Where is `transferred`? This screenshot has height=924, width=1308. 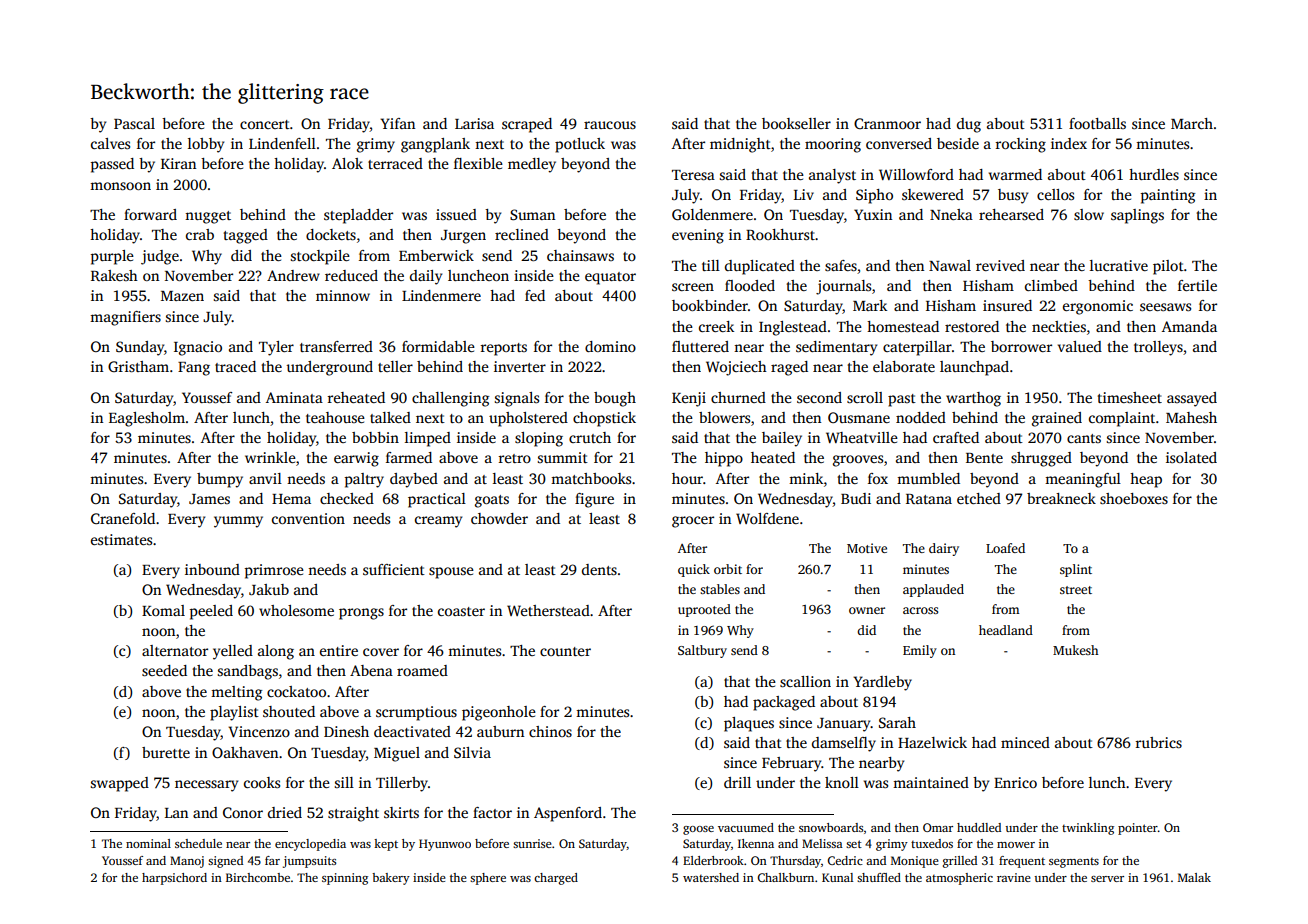 transferred is located at coordinates (336, 346).
